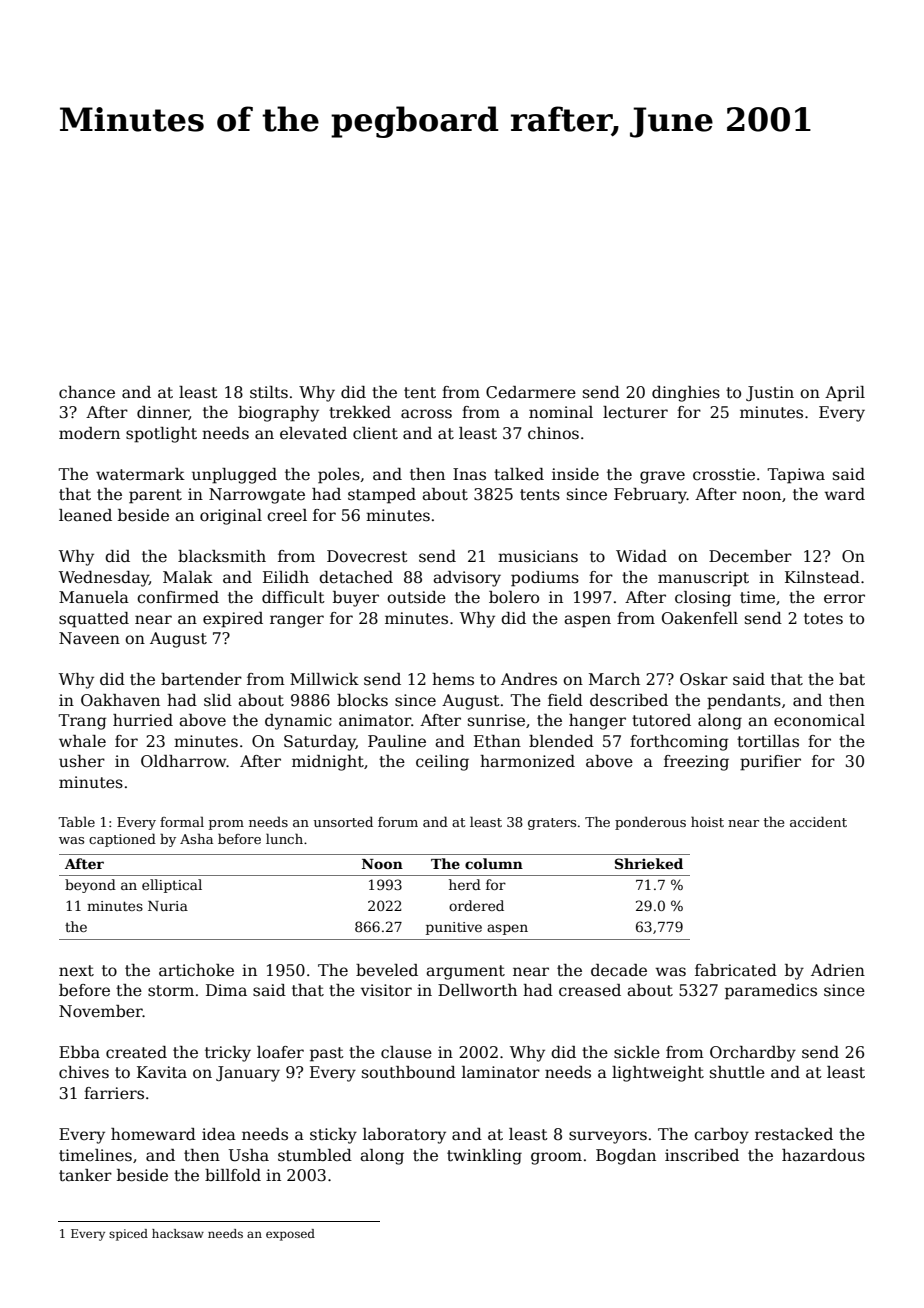 This screenshot has width=924, height=1308. I want to click on dinner, so click(163, 413).
